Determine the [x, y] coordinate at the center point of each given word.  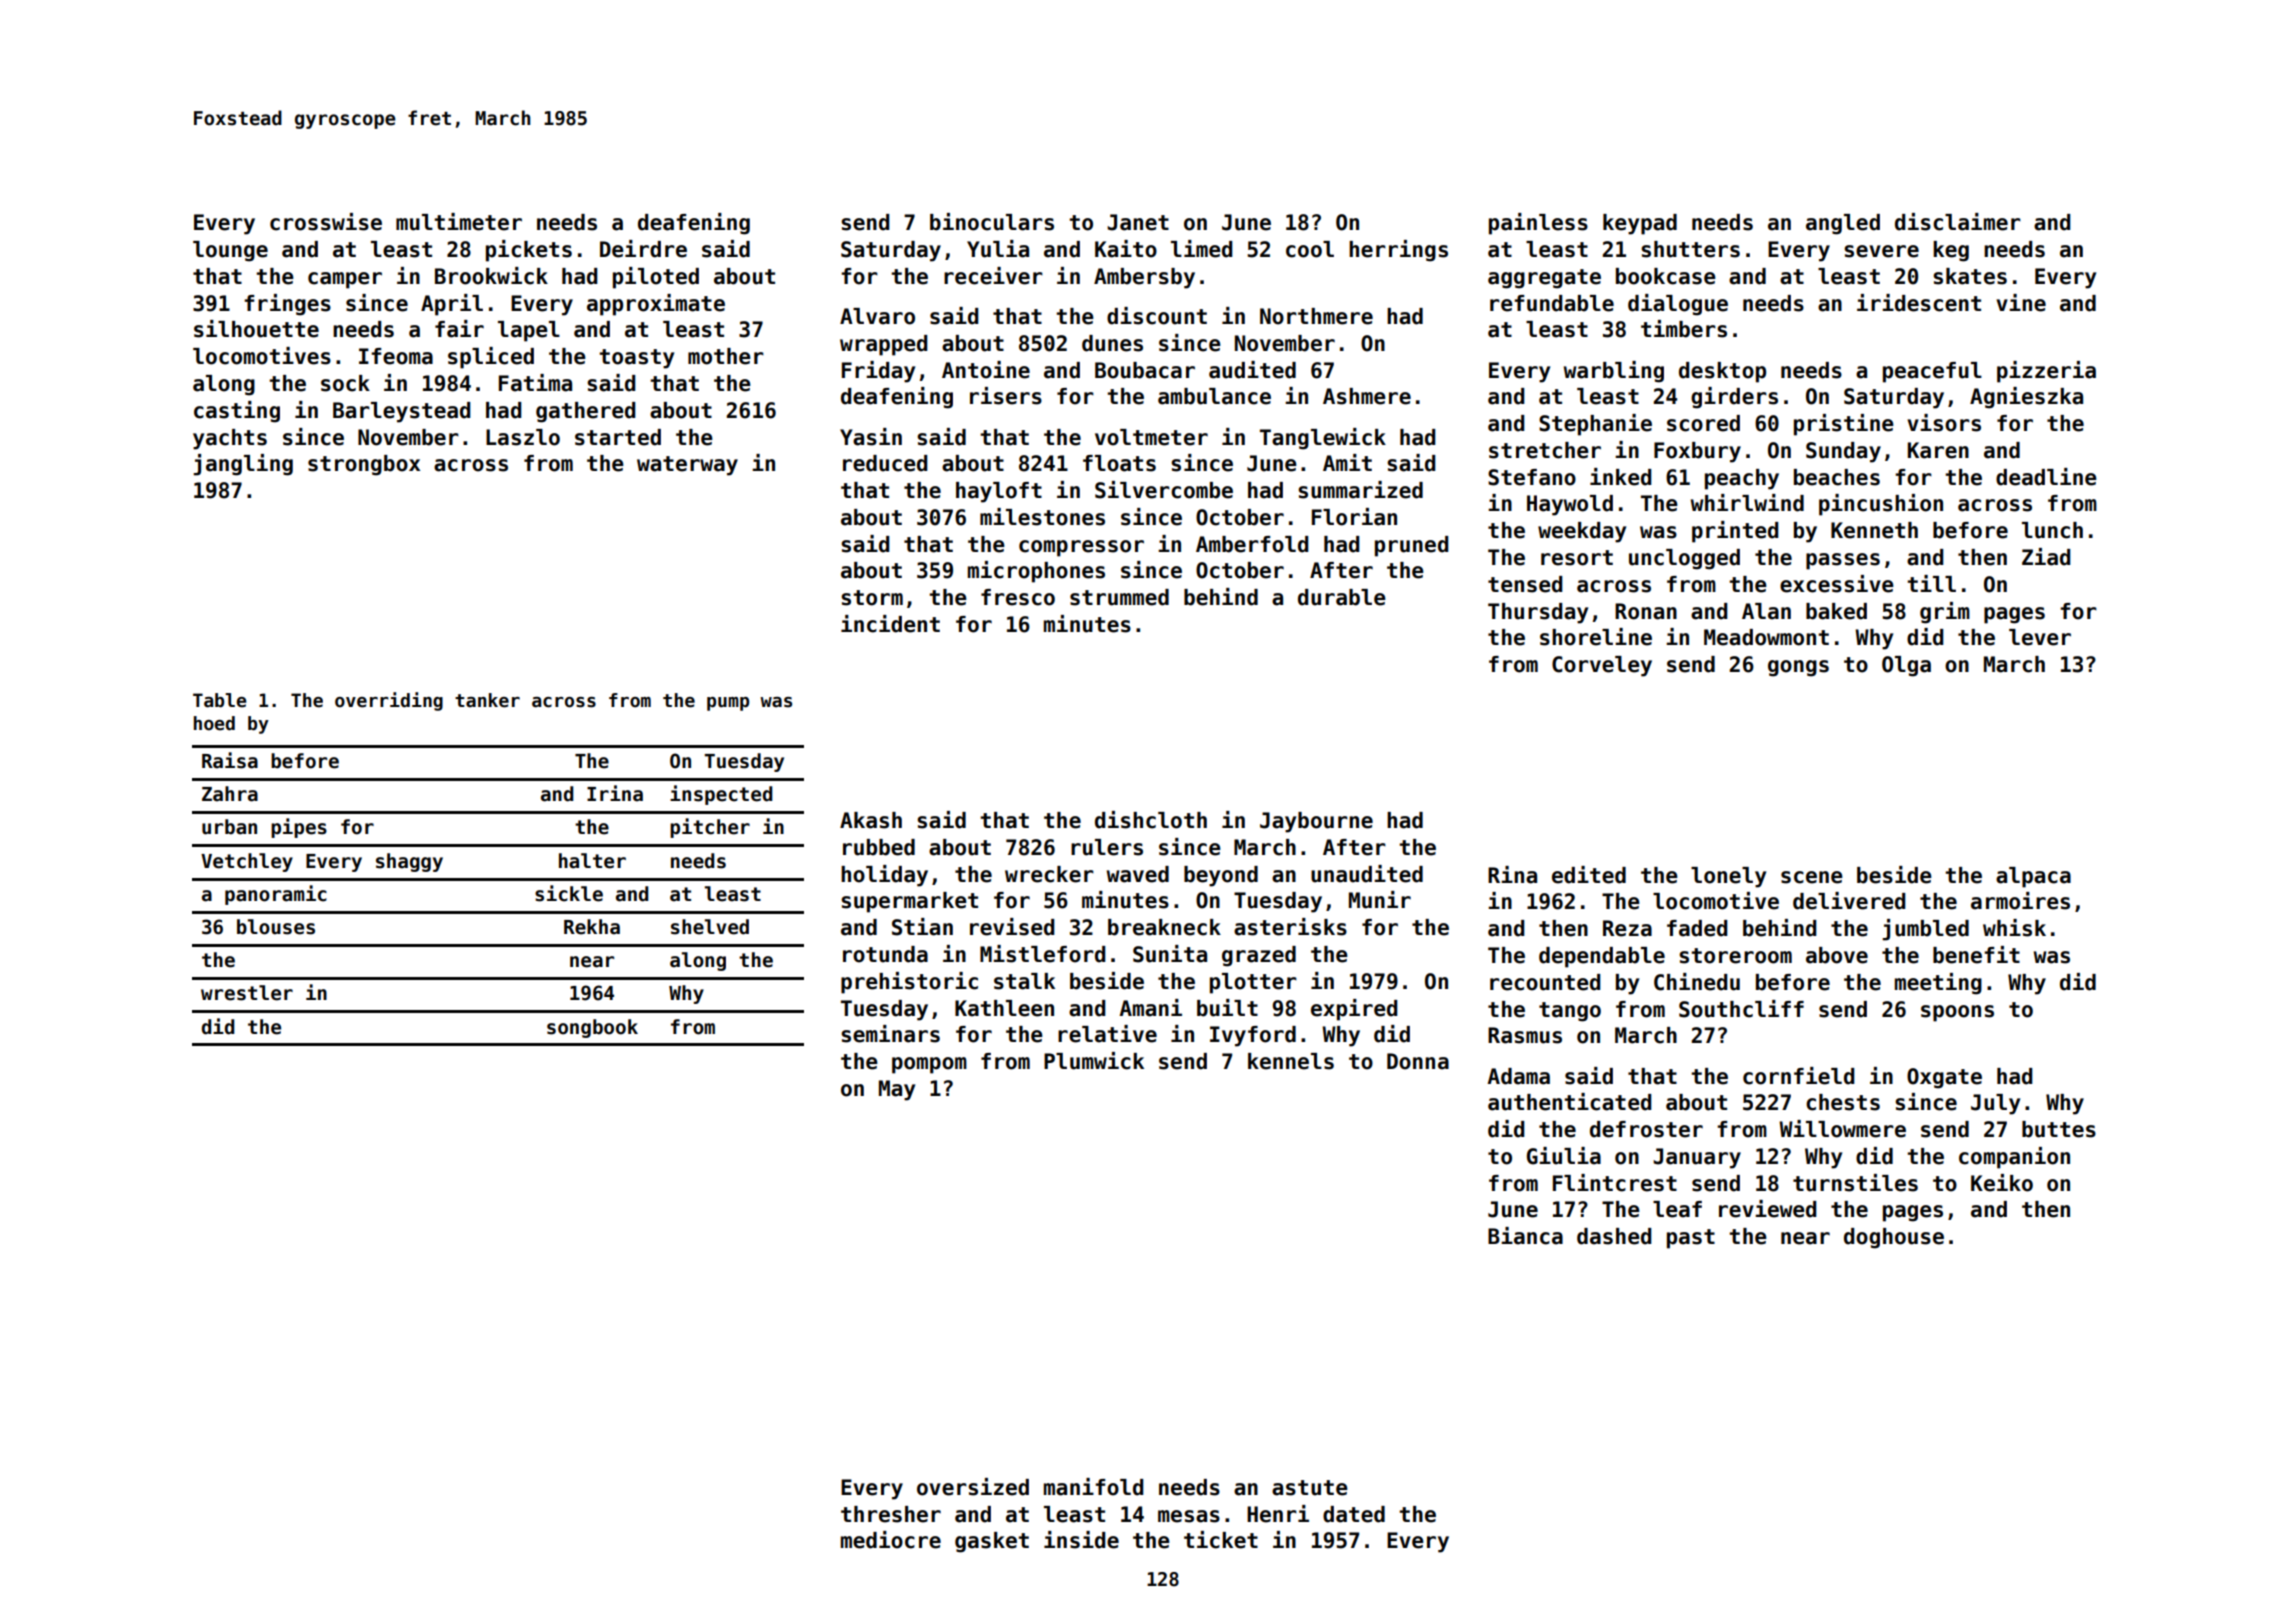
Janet [1138, 222]
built [1227, 1008]
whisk [2014, 928]
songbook [592, 1028]
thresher [891, 1514]
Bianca [1525, 1236]
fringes [287, 305]
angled [1843, 224]
